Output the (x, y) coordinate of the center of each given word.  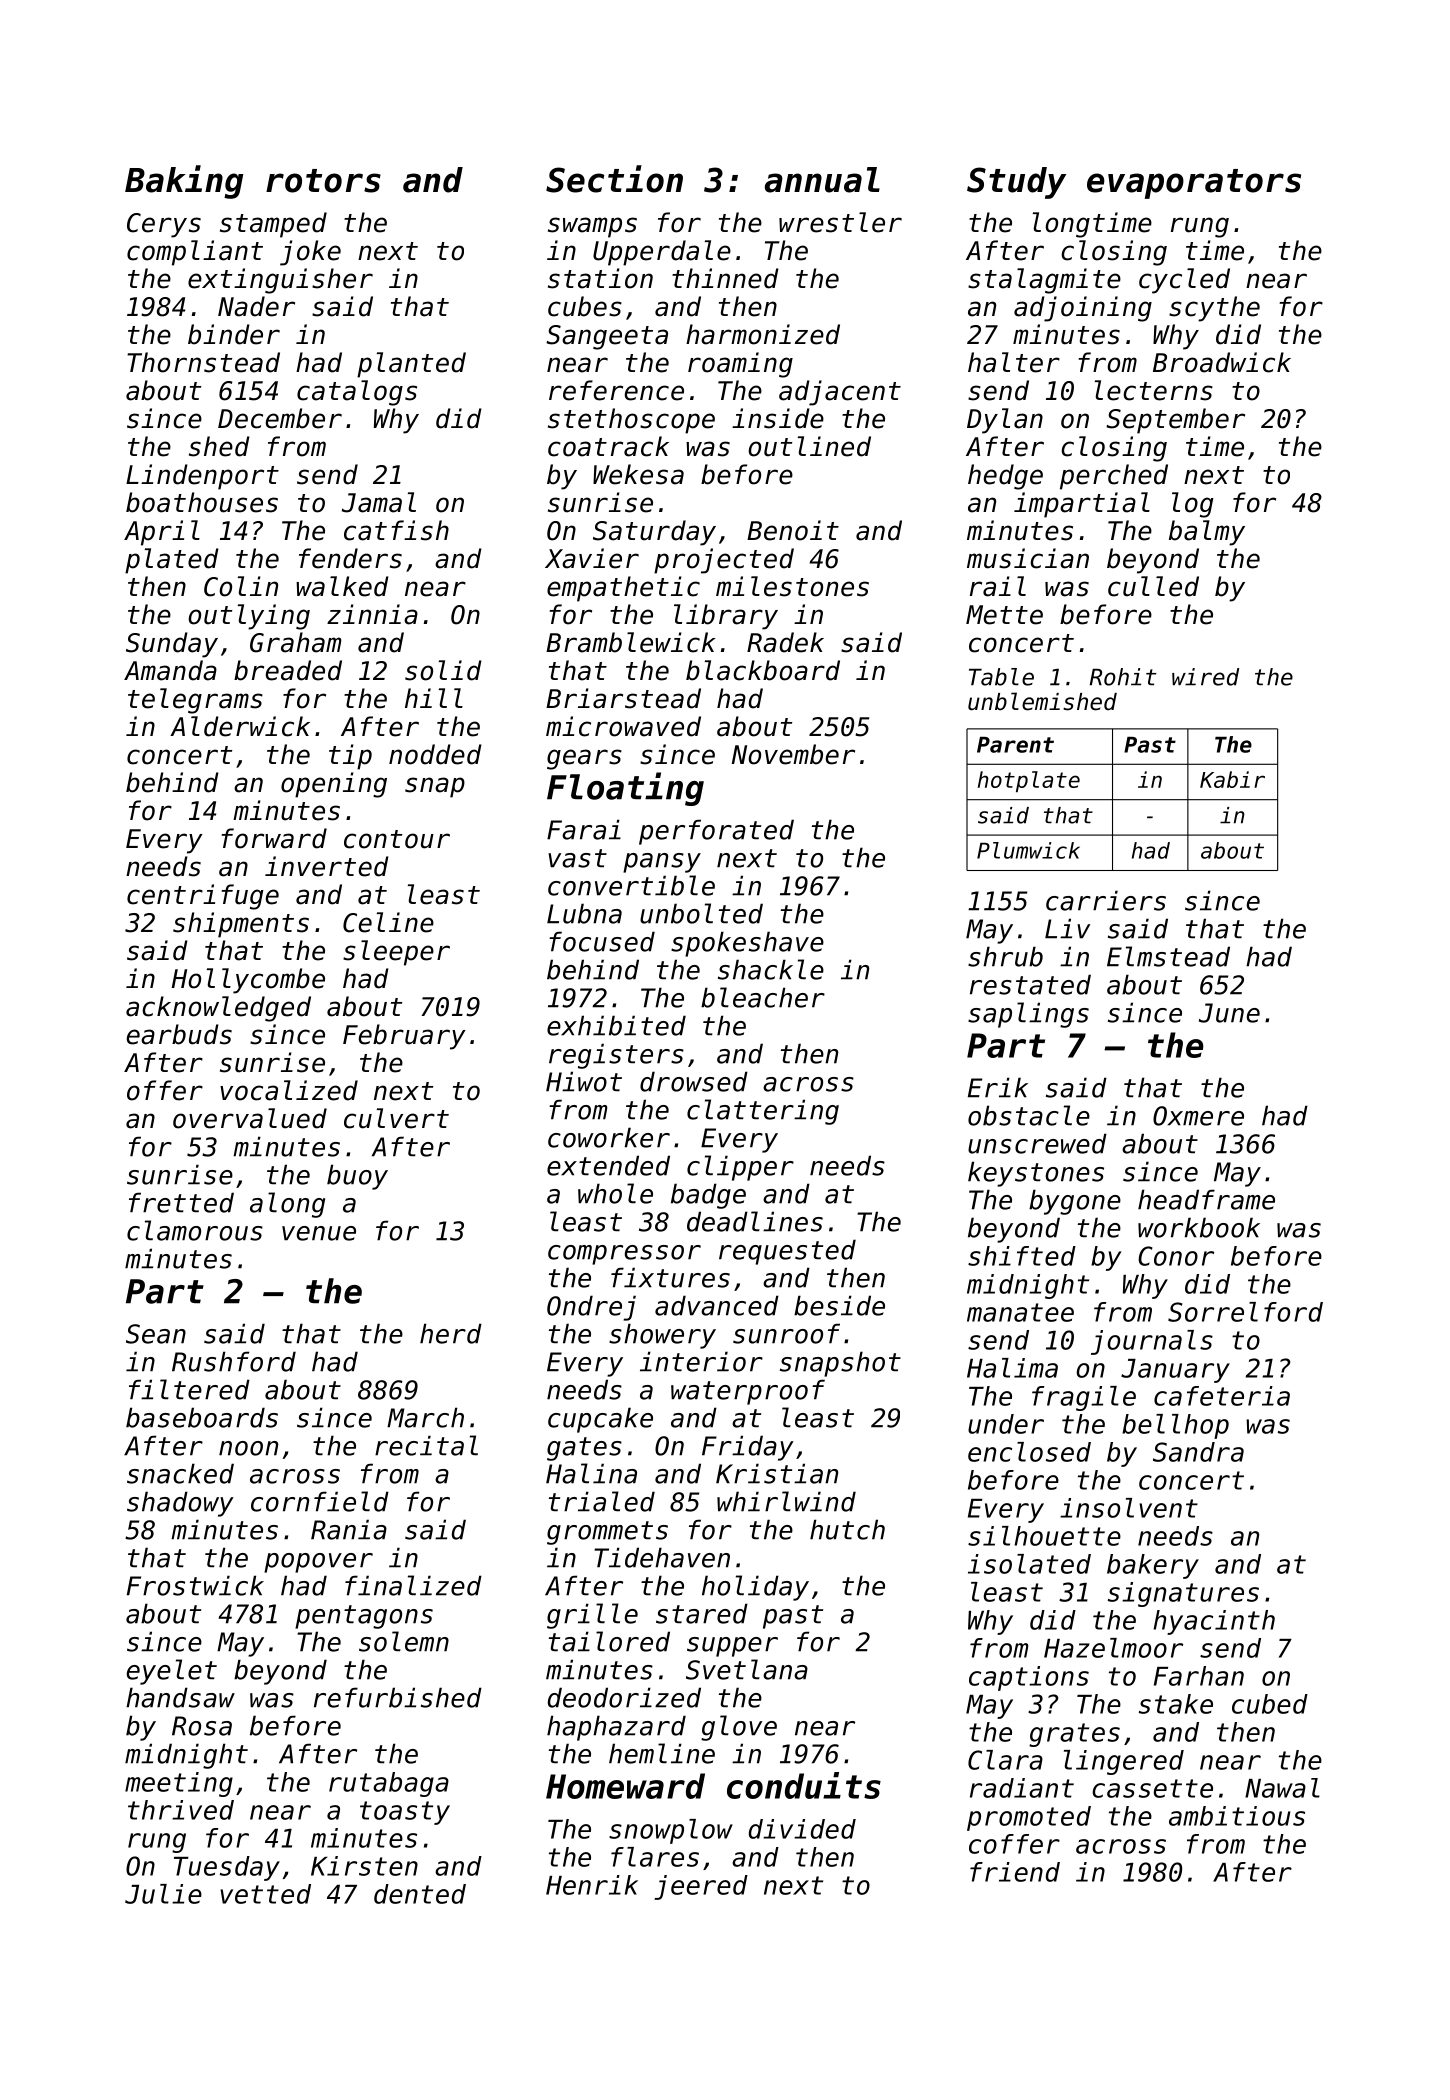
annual (822, 180)
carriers (1106, 900)
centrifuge (203, 897)
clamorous (195, 1230)
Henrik (592, 1885)
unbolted (701, 913)
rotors (323, 181)
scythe (1214, 309)
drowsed (694, 1081)
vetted (265, 1894)
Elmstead (1168, 956)
